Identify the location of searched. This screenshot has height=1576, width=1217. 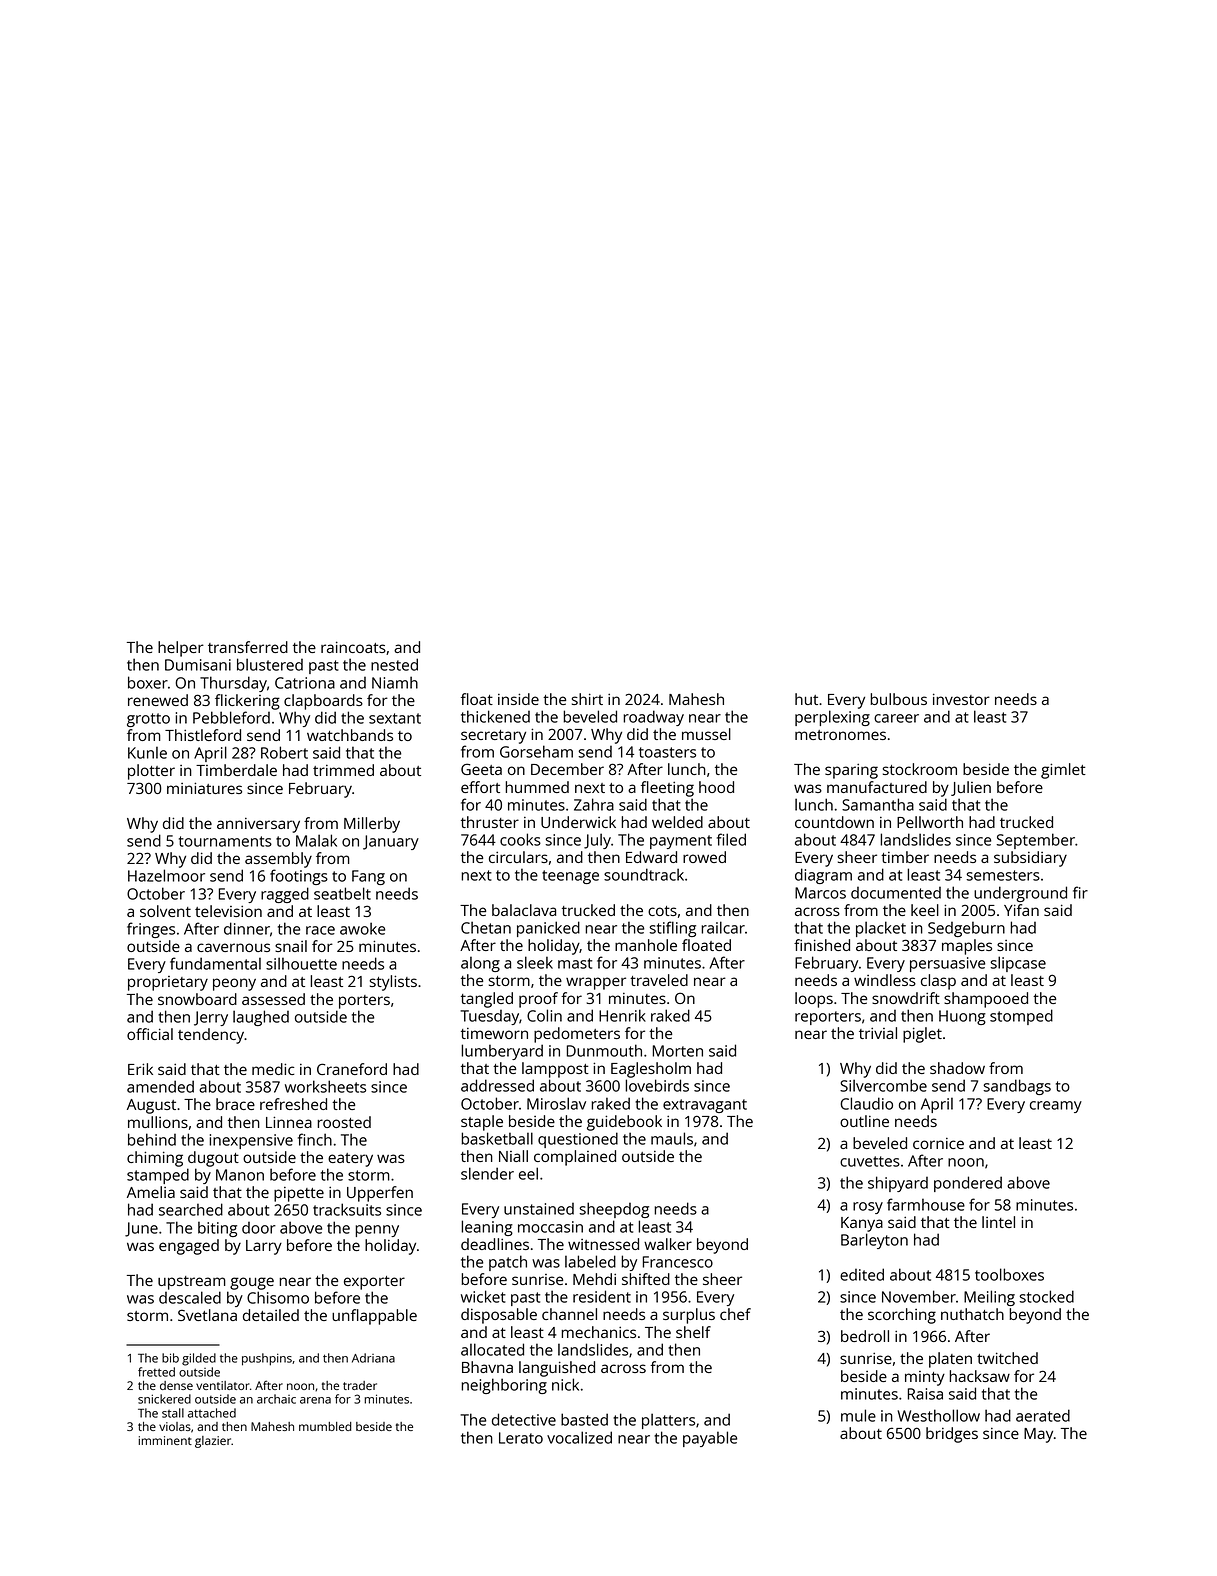
(191, 1209).
